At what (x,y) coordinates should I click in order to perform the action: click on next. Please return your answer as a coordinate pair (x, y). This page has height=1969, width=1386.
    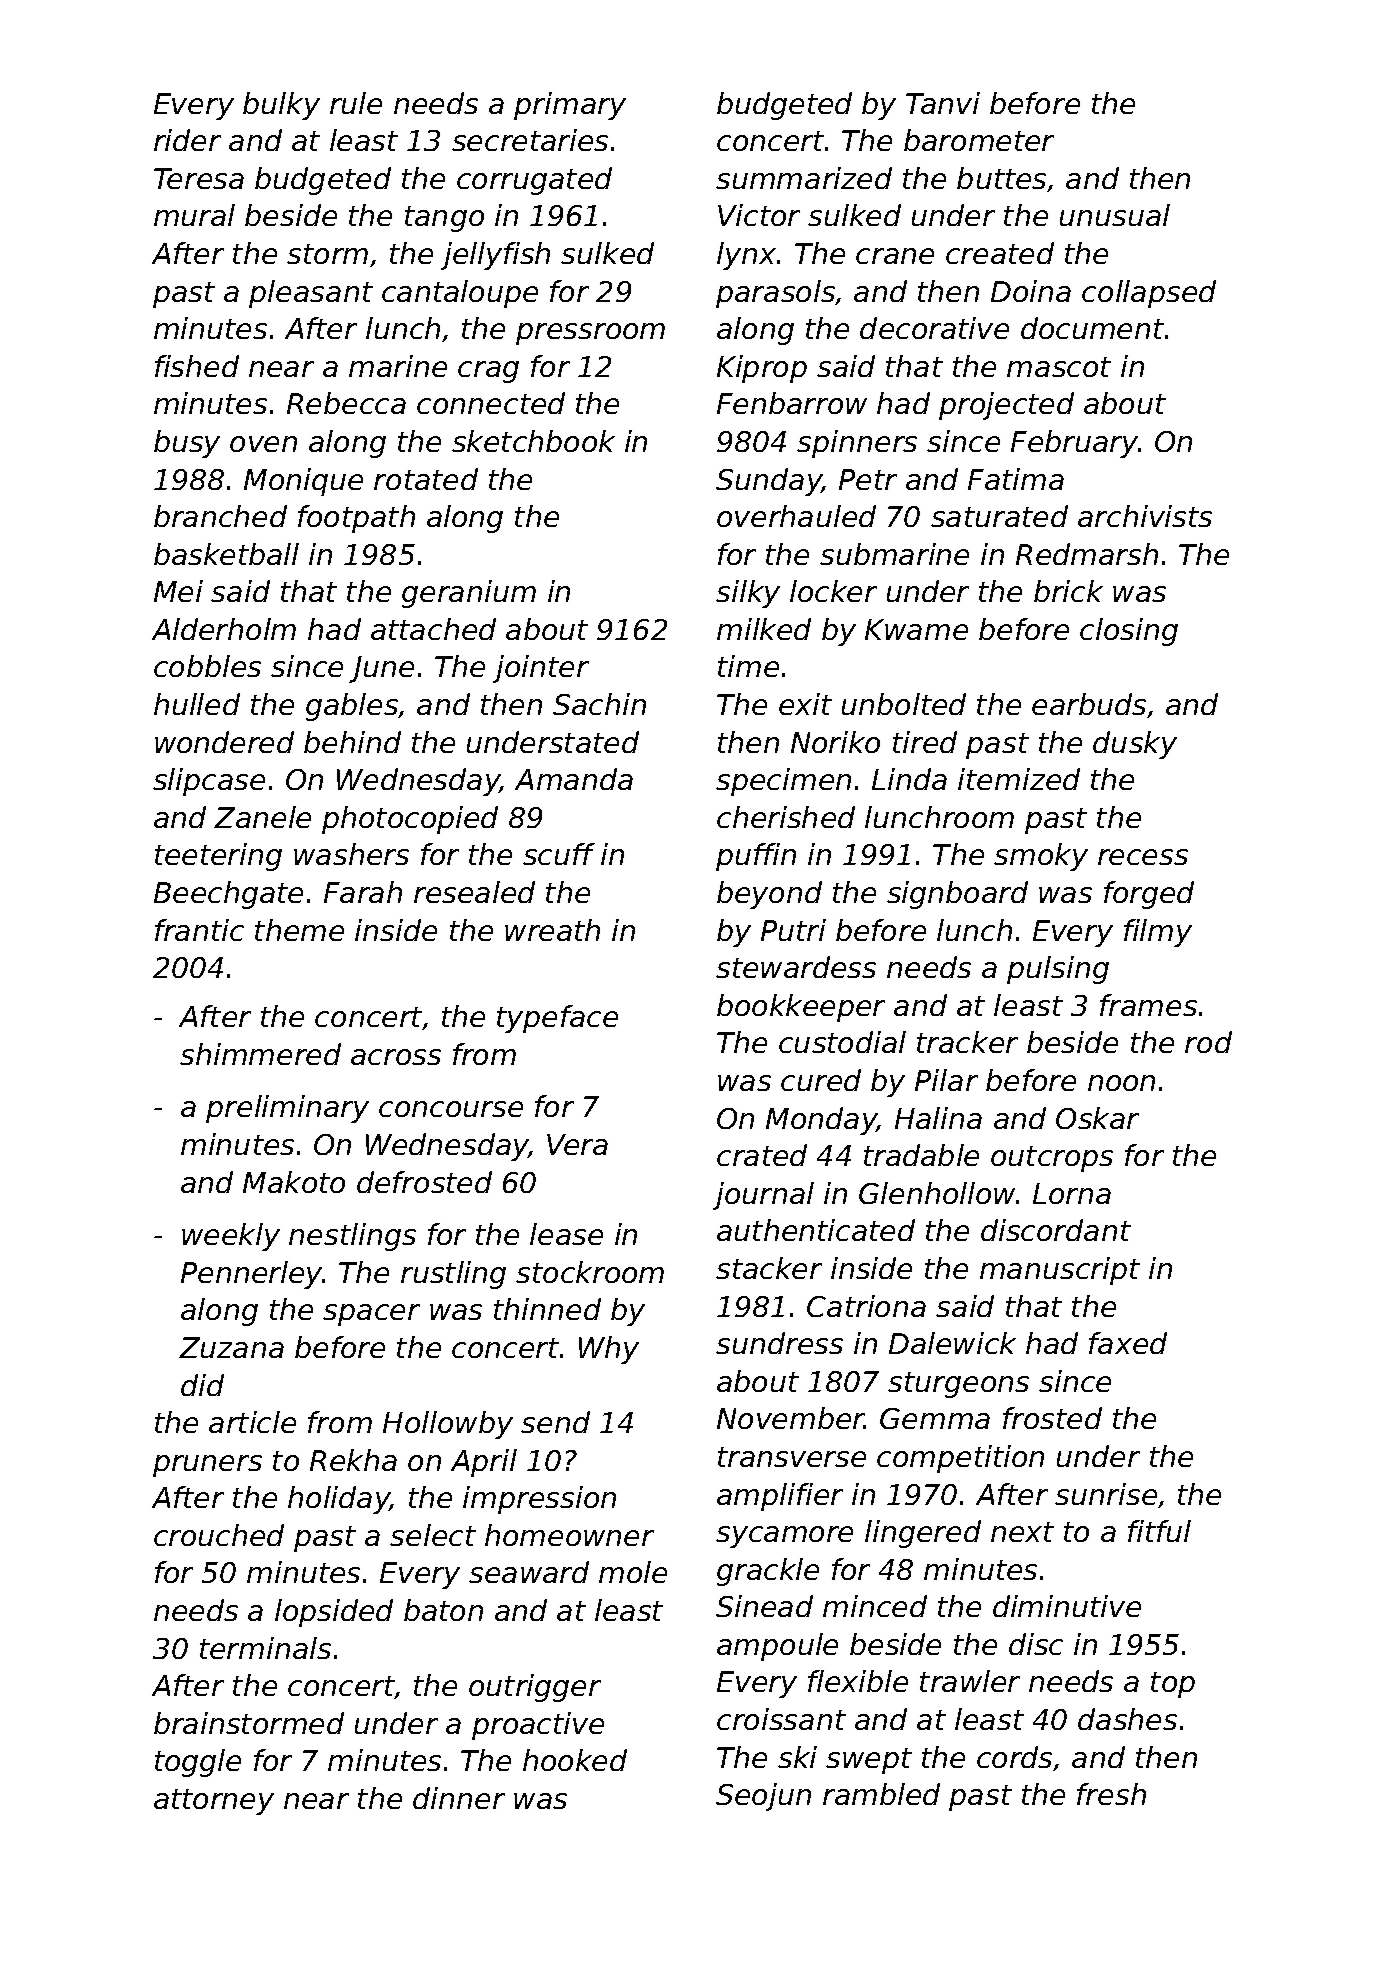
    Looking at the image, I should click on (1022, 1532).
